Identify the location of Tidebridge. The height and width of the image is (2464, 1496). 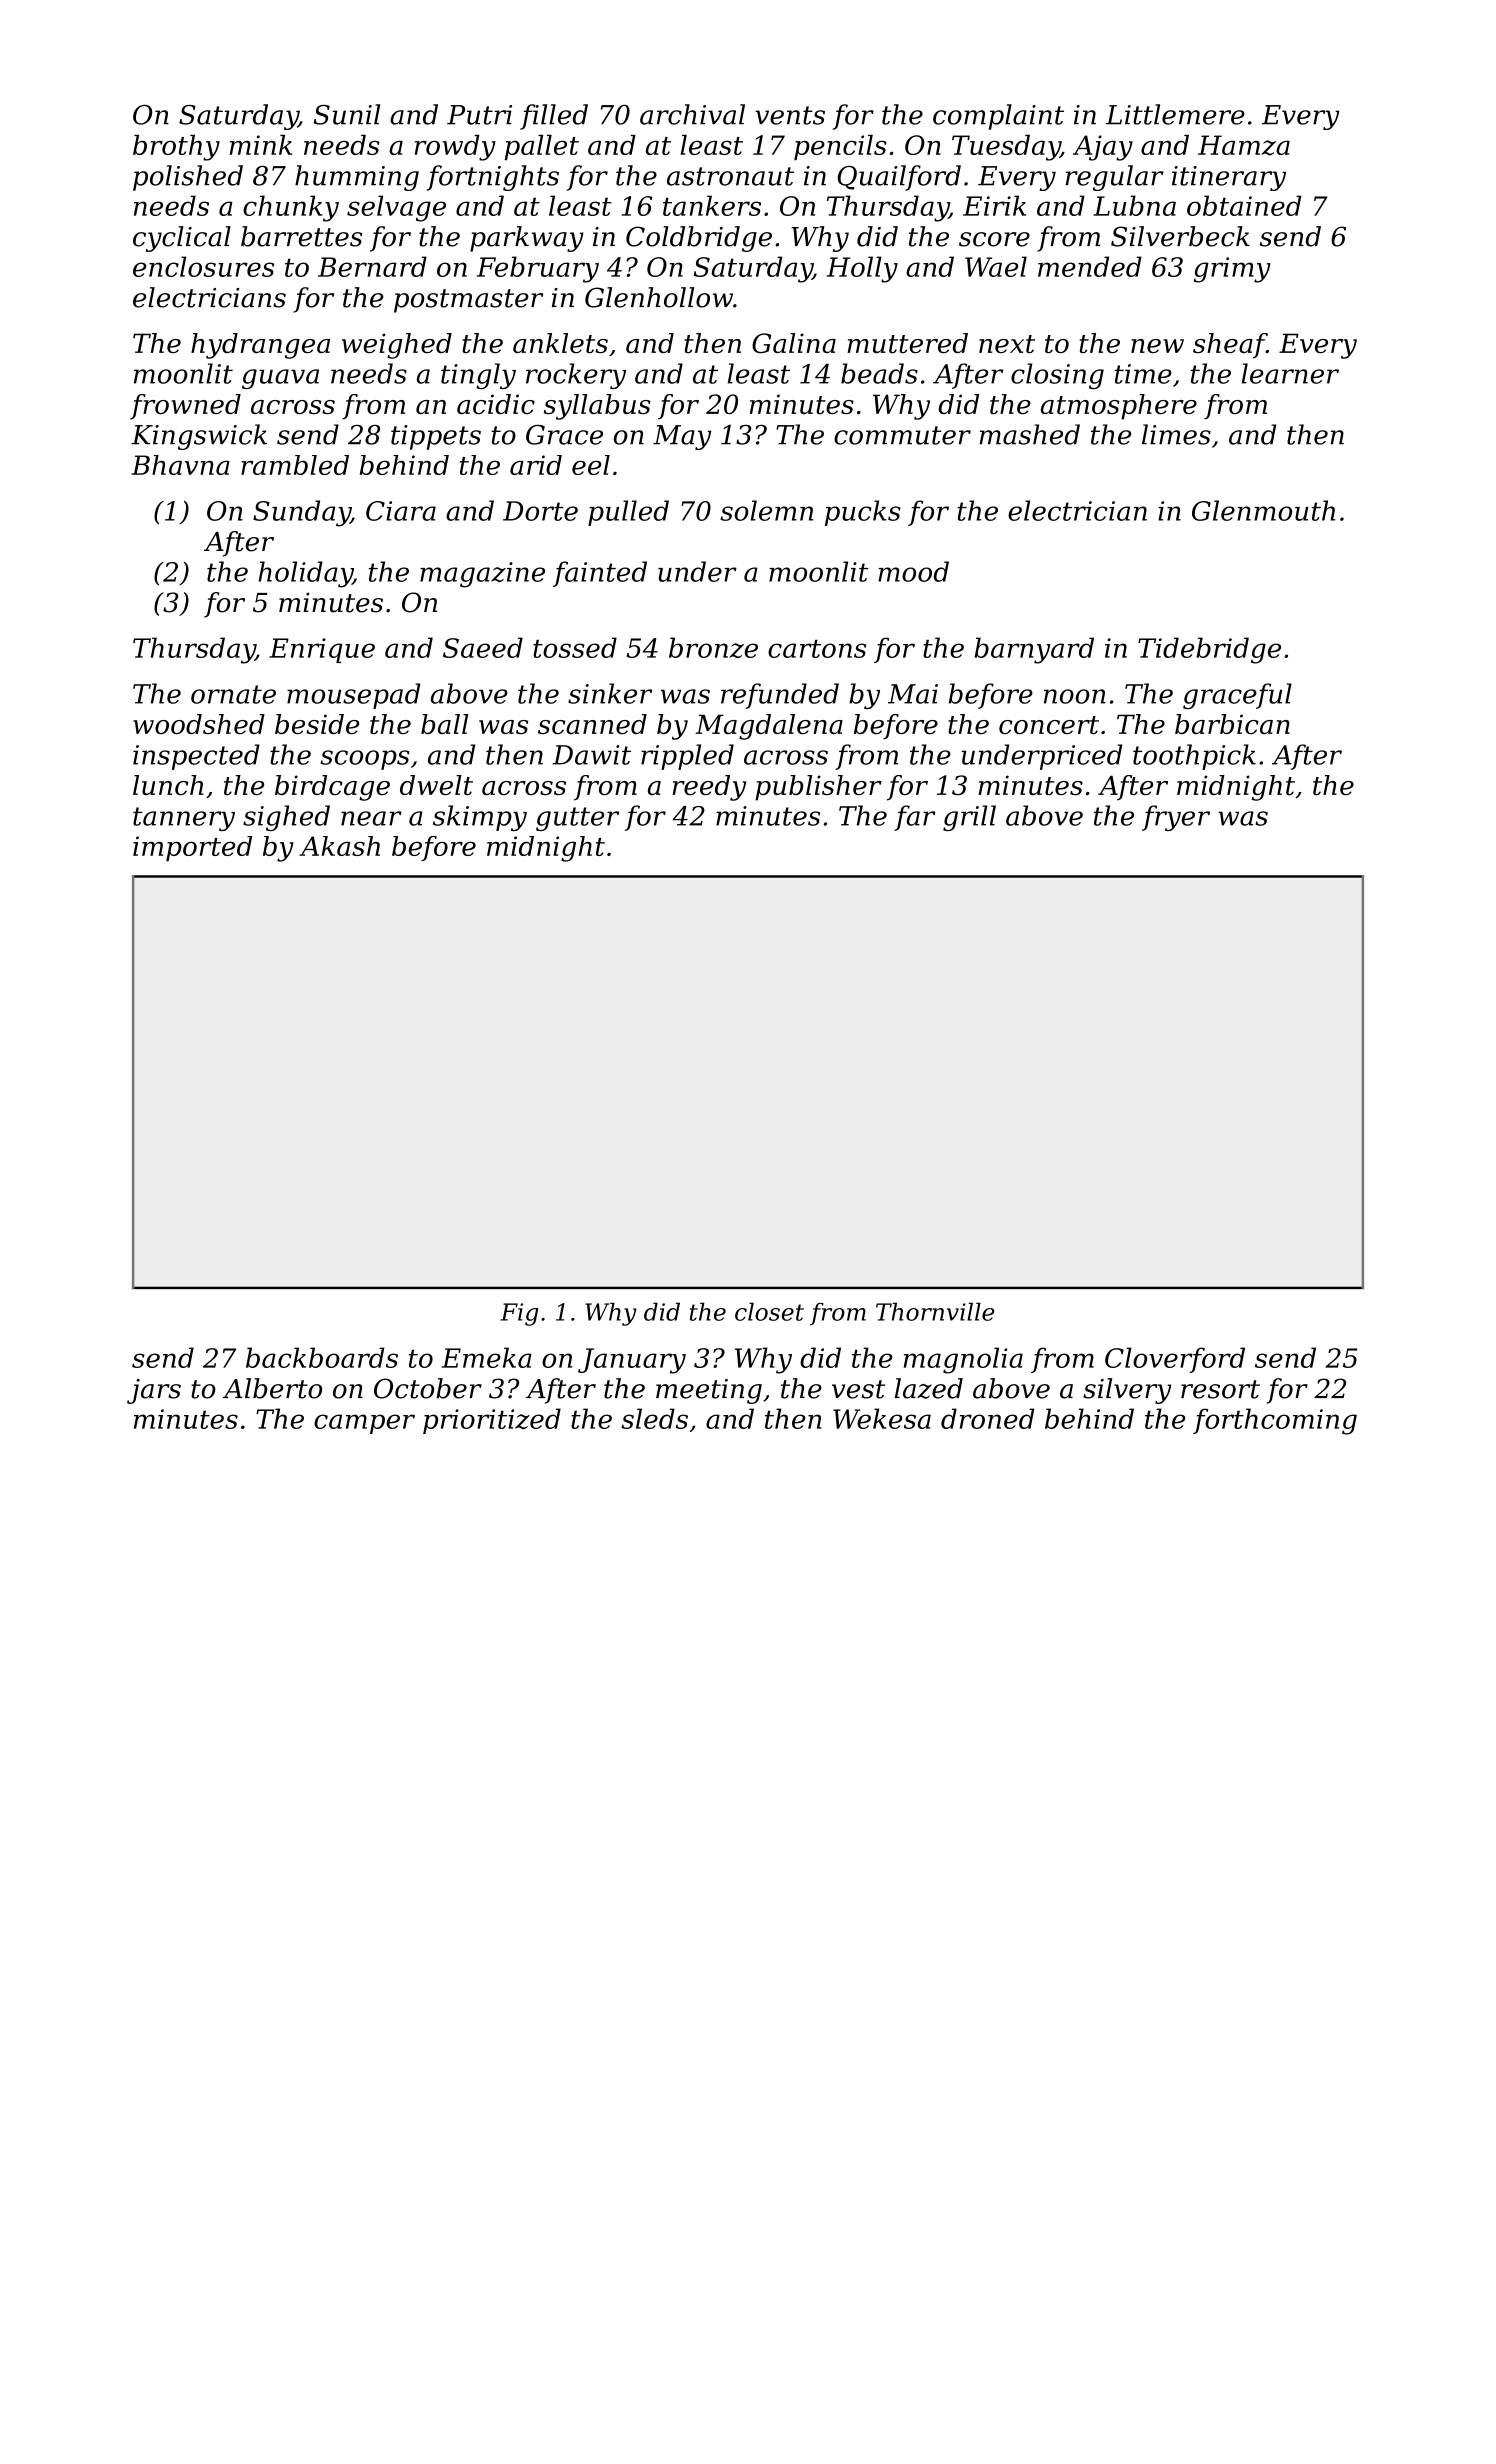
(1209, 650).
